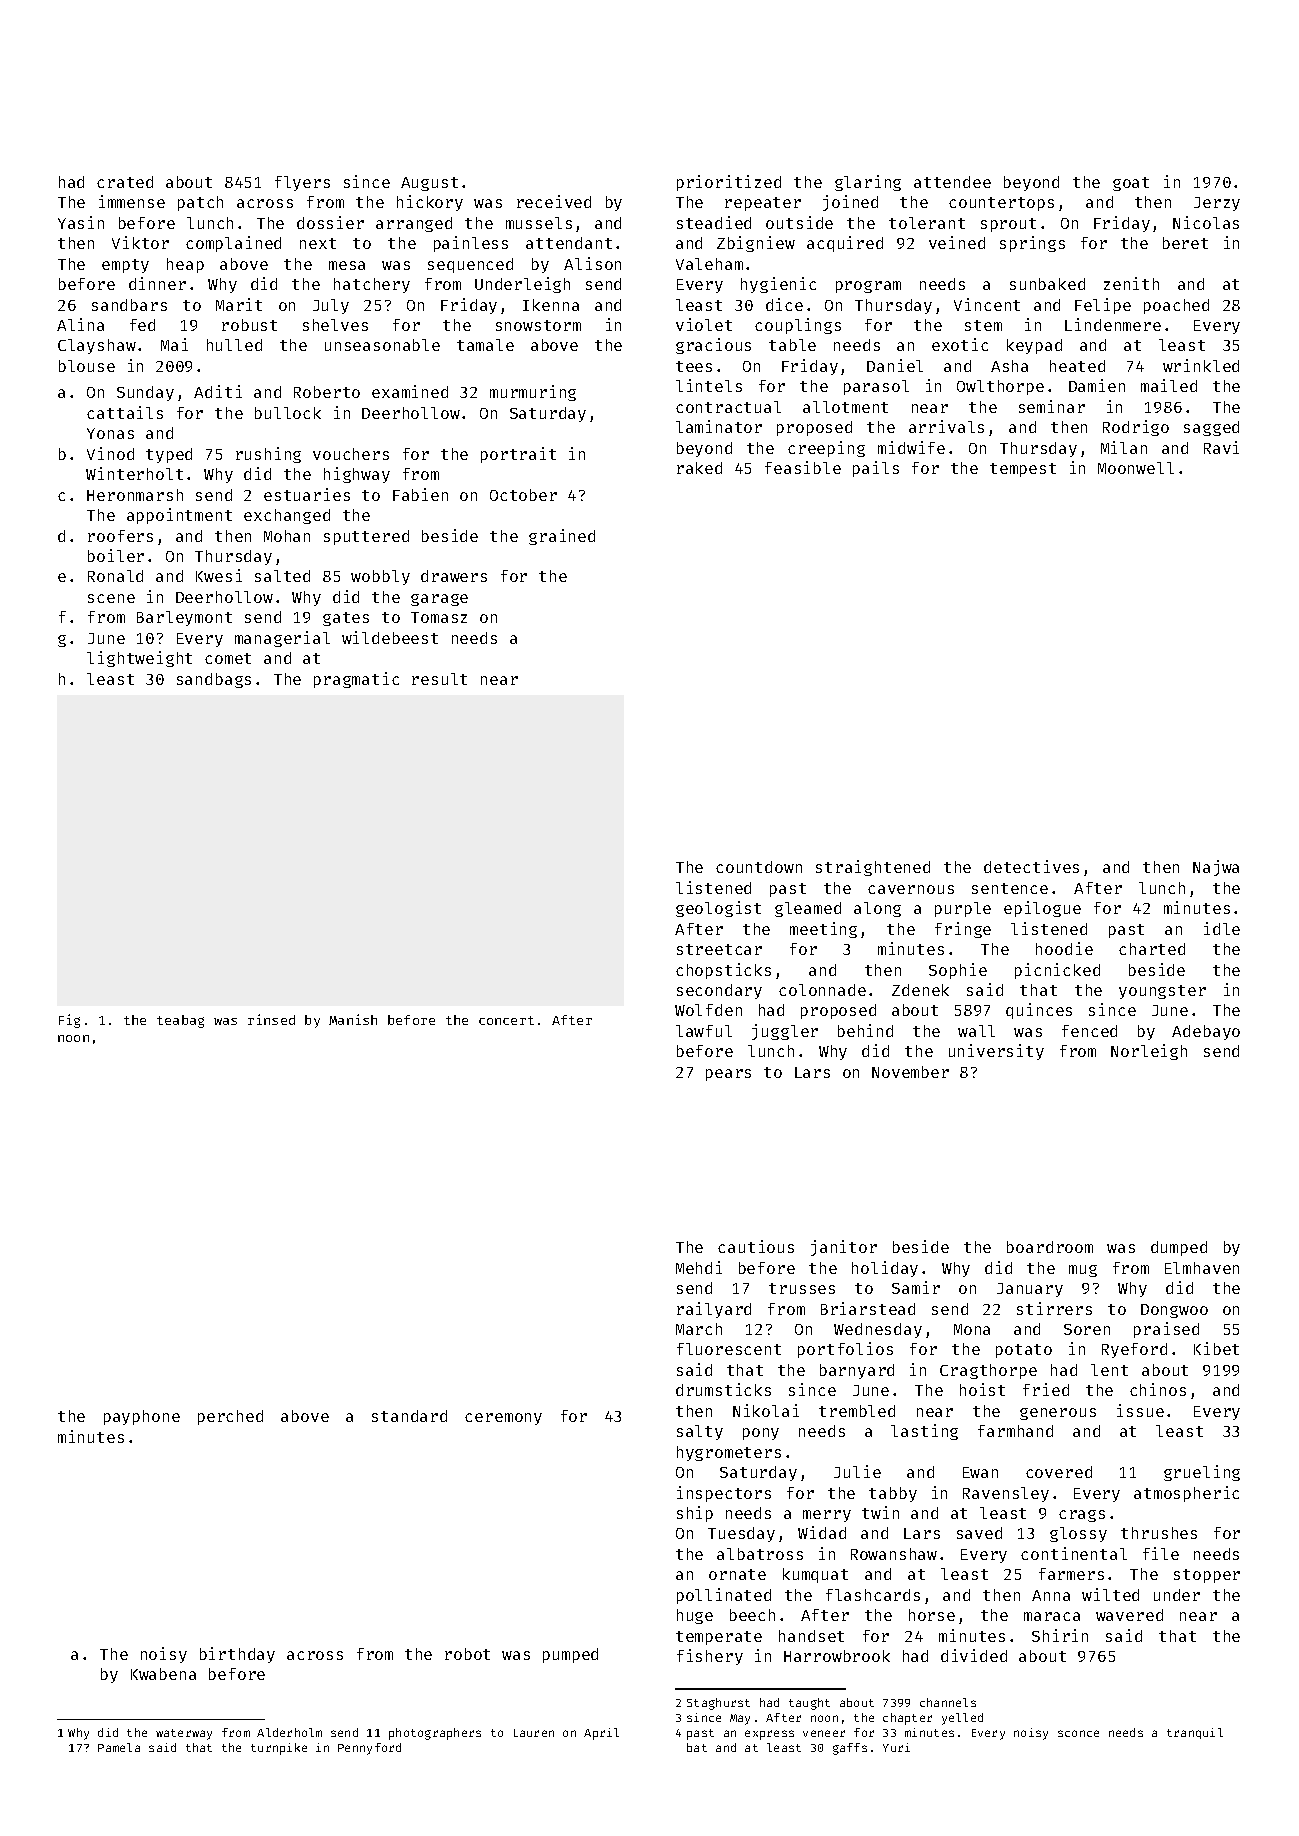 The width and height of the page is (1299, 1836). Describe the element at coordinates (1136, 468) in the page. I see `Moonwell` at that location.
